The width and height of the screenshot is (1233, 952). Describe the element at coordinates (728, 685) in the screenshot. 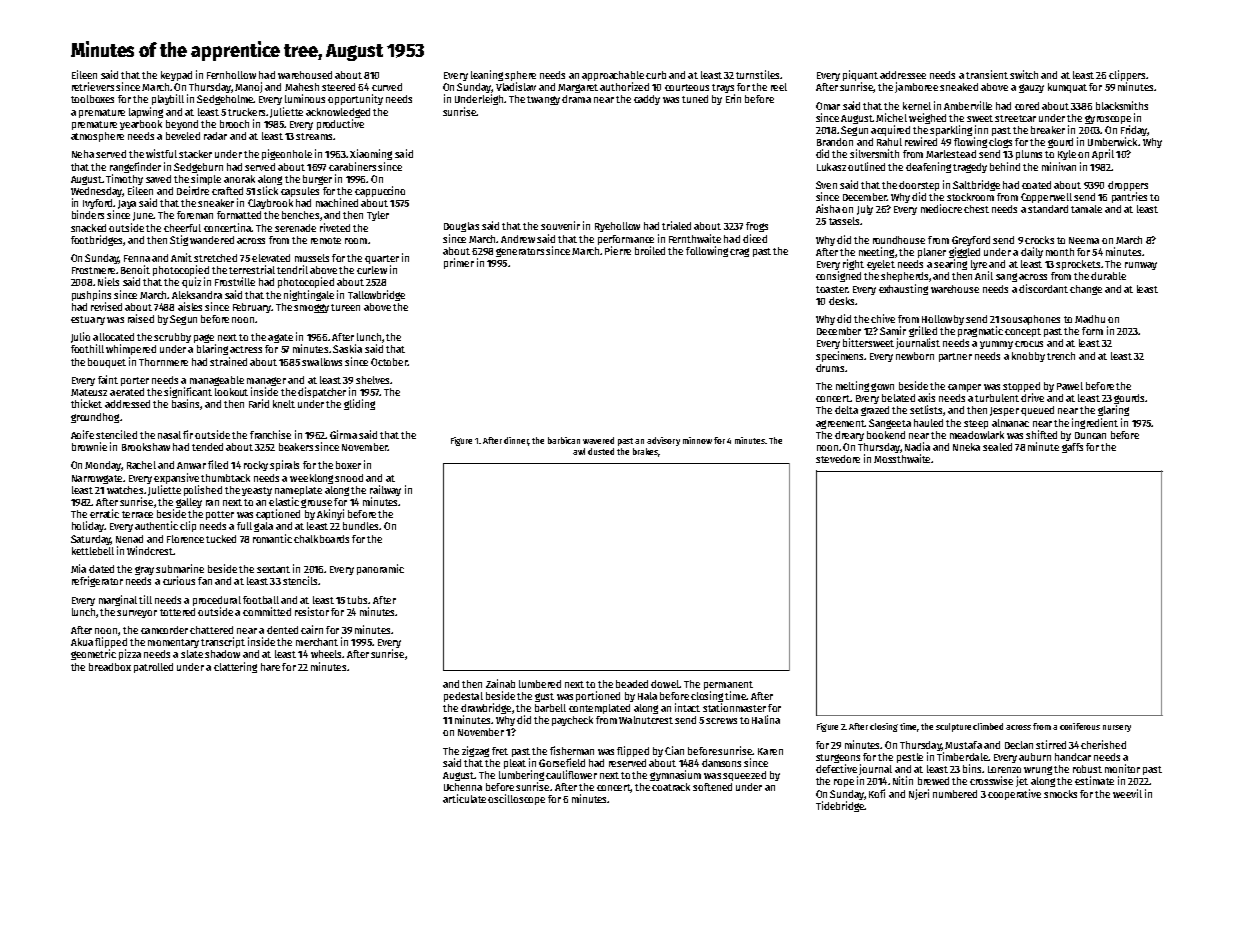

I see `permanent` at that location.
